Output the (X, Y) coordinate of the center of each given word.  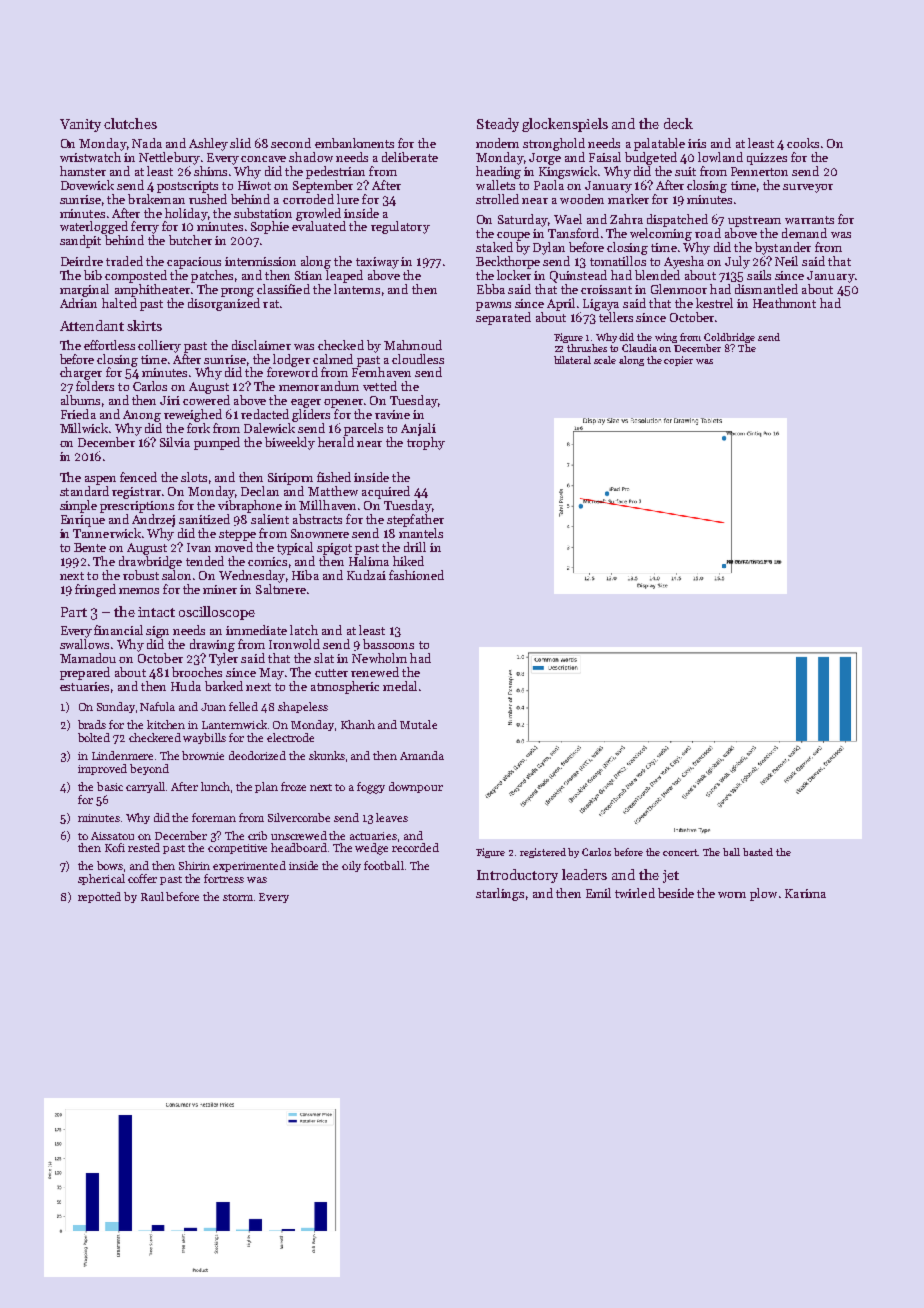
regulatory (400, 227)
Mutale (418, 724)
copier (678, 361)
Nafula (157, 706)
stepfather (415, 520)
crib (257, 835)
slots (194, 477)
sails (759, 275)
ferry (145, 227)
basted (758, 852)
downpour (416, 787)
